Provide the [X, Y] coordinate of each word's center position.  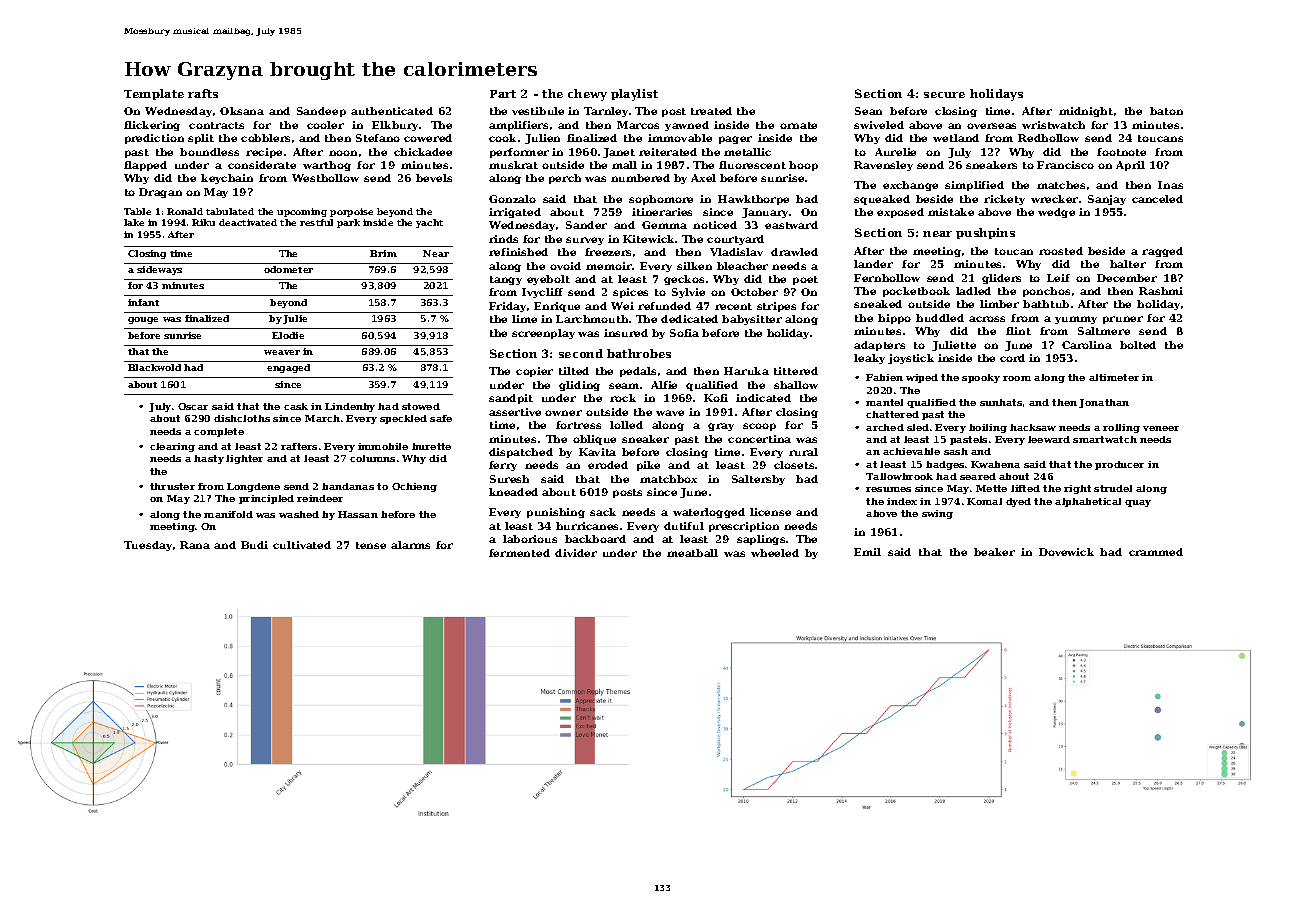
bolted [1138, 345]
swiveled [879, 125]
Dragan [160, 193]
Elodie [288, 335]
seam [624, 386]
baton [1166, 111]
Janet [619, 153]
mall [624, 165]
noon [343, 153]
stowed [421, 406]
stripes [776, 307]
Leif [1058, 278]
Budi [254, 545]
